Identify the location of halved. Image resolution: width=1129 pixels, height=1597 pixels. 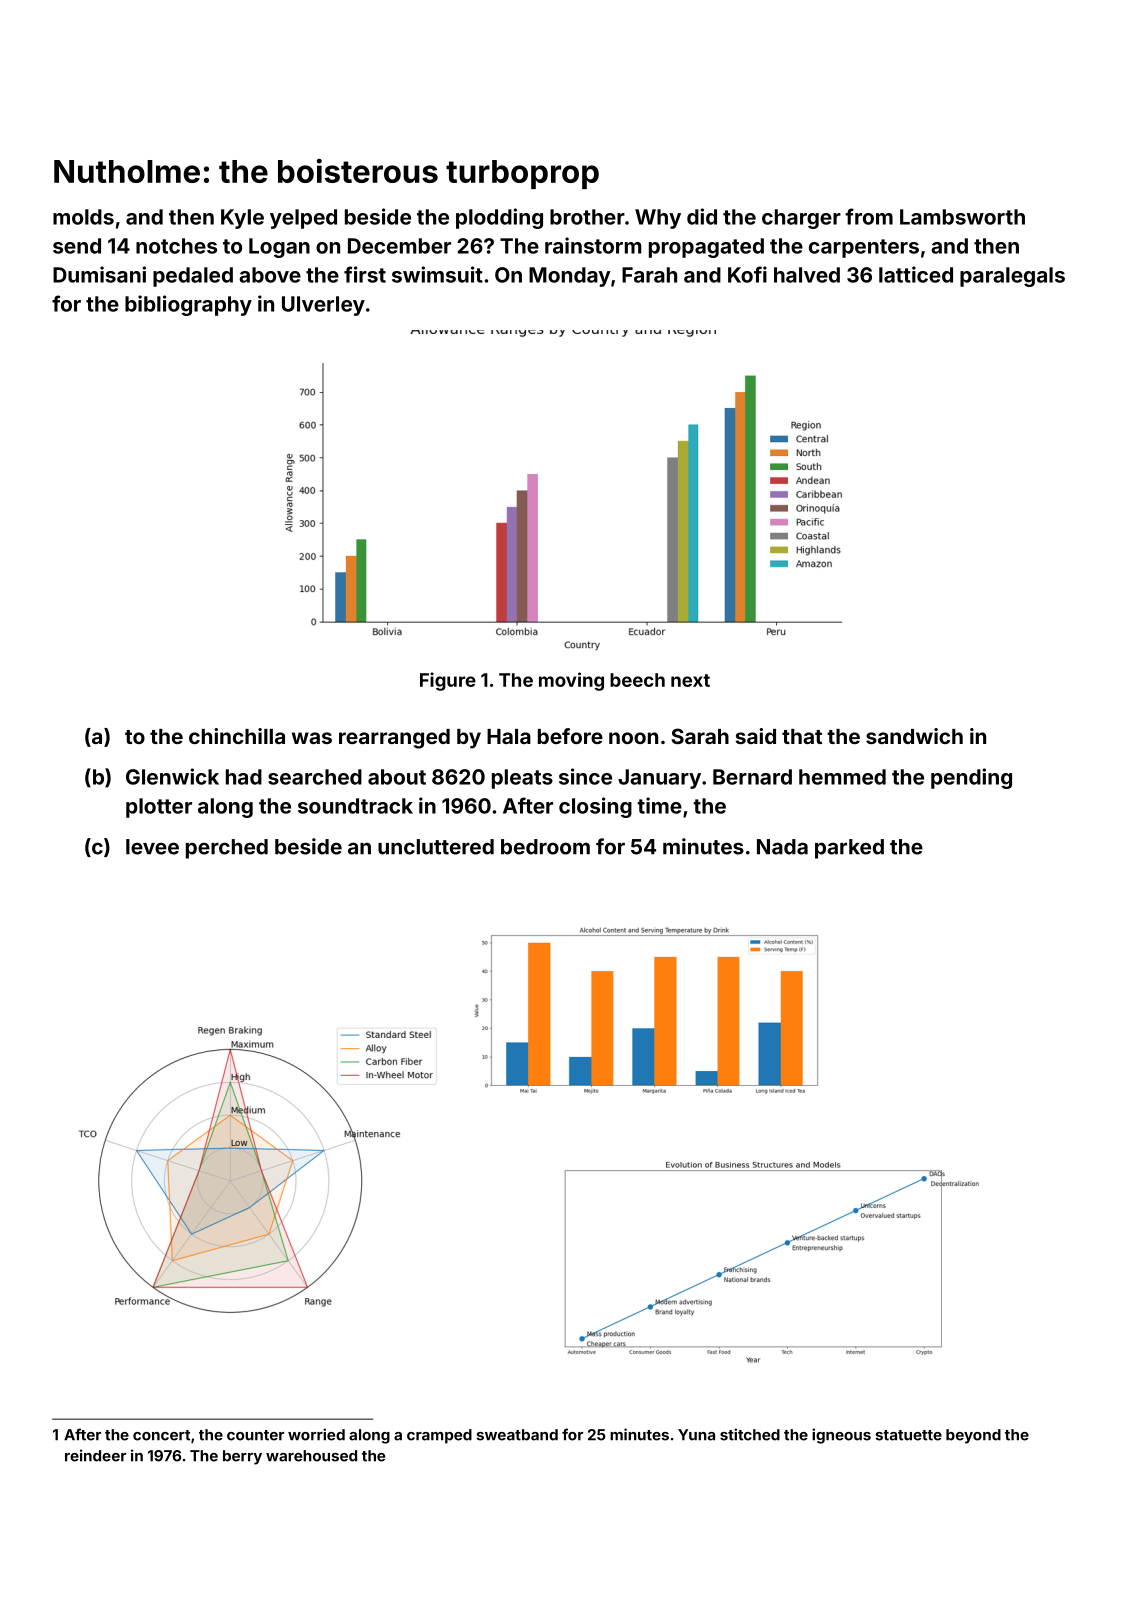
(807, 275).
